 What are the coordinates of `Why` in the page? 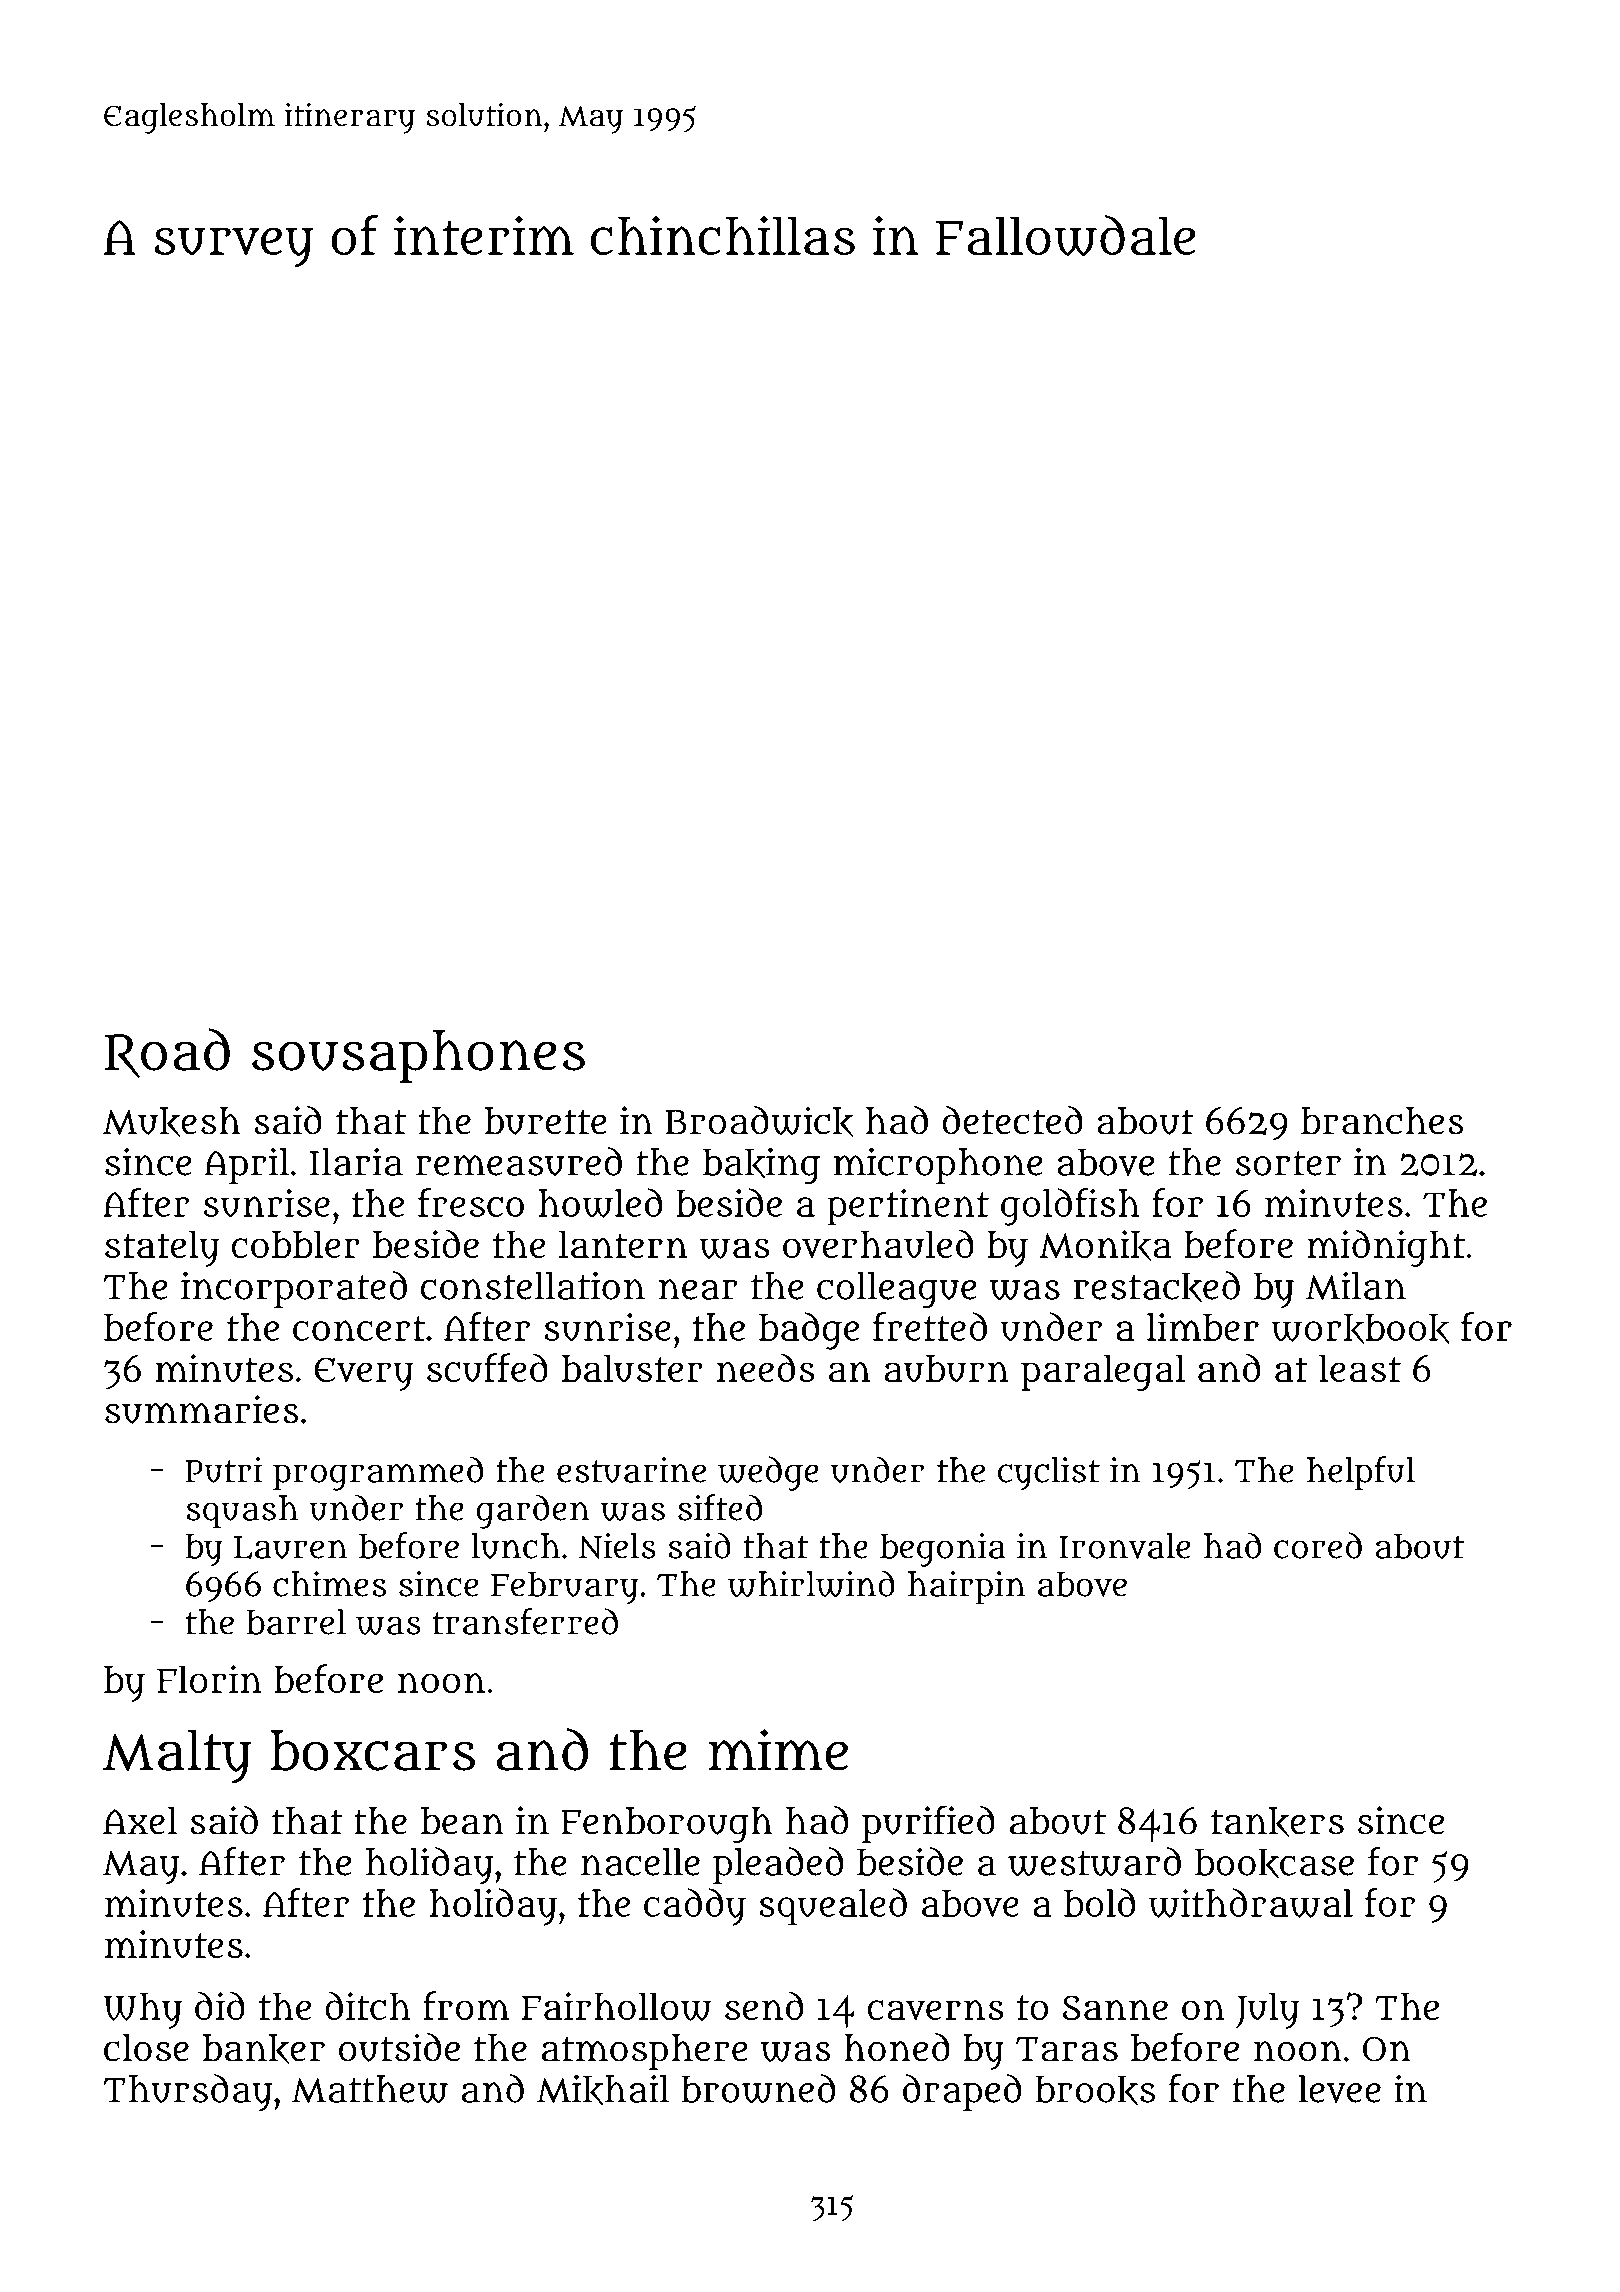 It's located at (143, 2010).
